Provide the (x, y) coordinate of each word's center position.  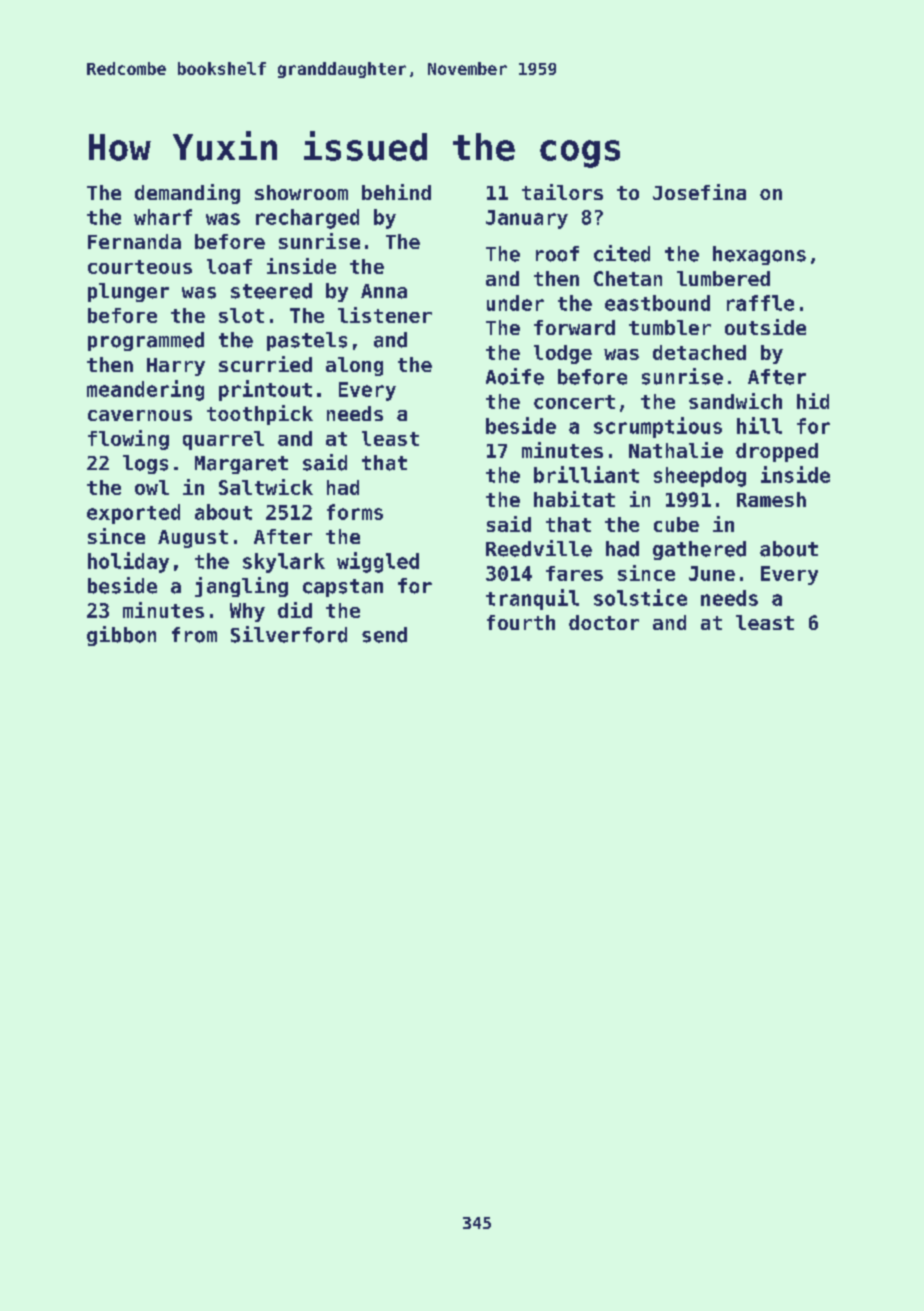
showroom (301, 192)
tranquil (532, 599)
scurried (265, 364)
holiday (128, 562)
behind (396, 192)
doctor (604, 622)
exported (133, 514)
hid (813, 401)
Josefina (699, 192)
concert (574, 402)
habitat (574, 499)
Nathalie (676, 450)
